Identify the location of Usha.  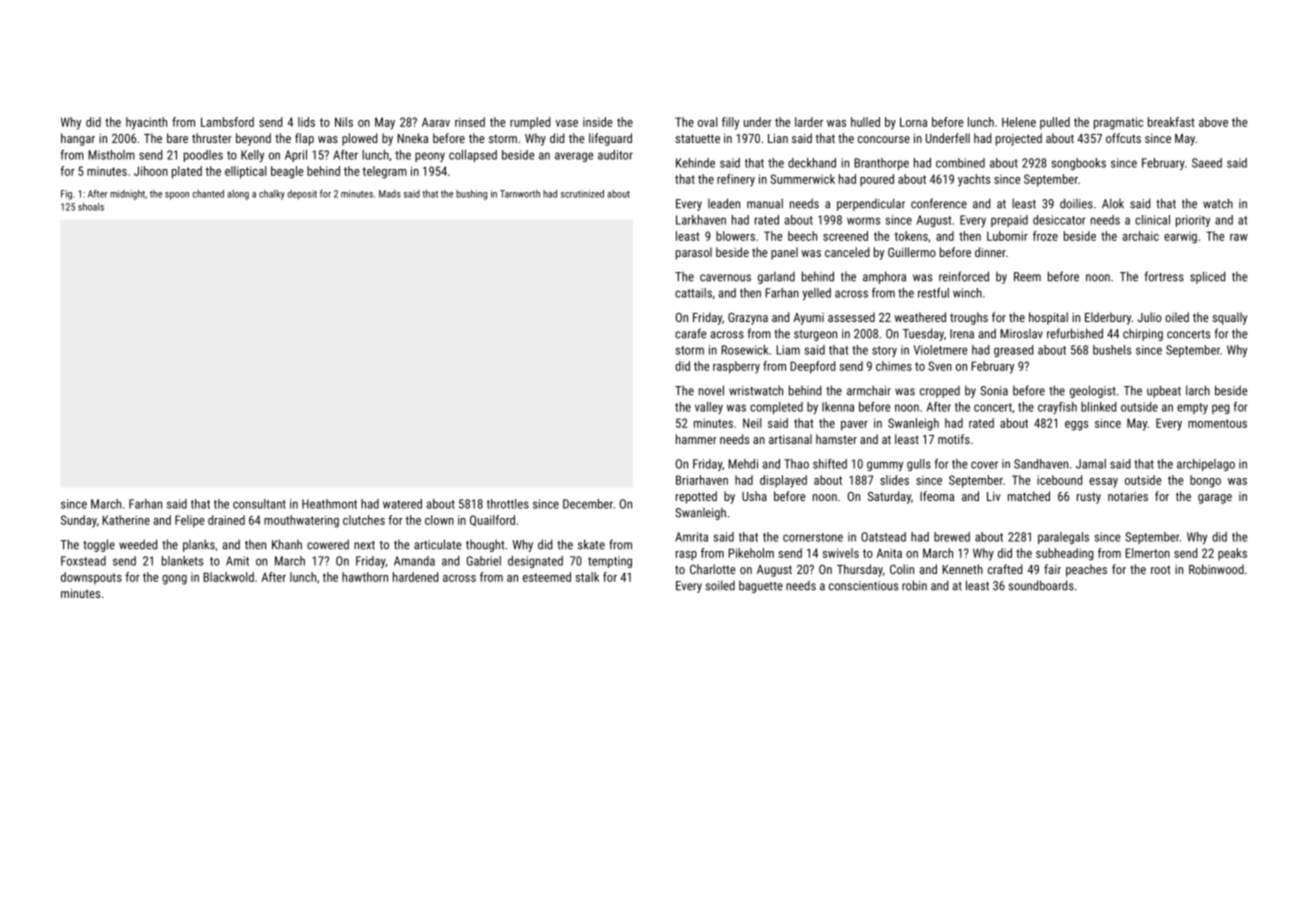
(754, 496).
